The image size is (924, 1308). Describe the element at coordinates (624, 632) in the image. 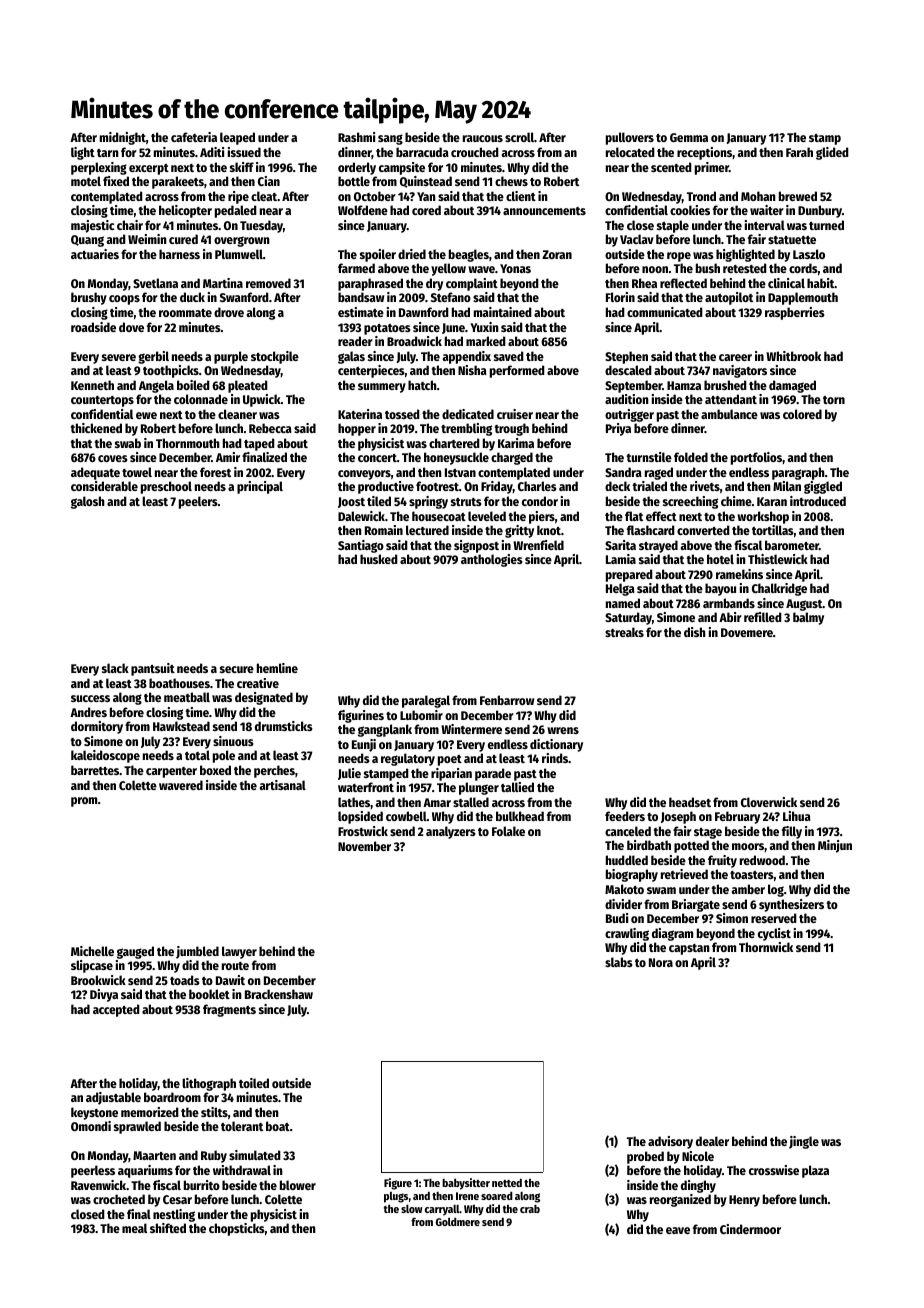

I see `streaks` at that location.
